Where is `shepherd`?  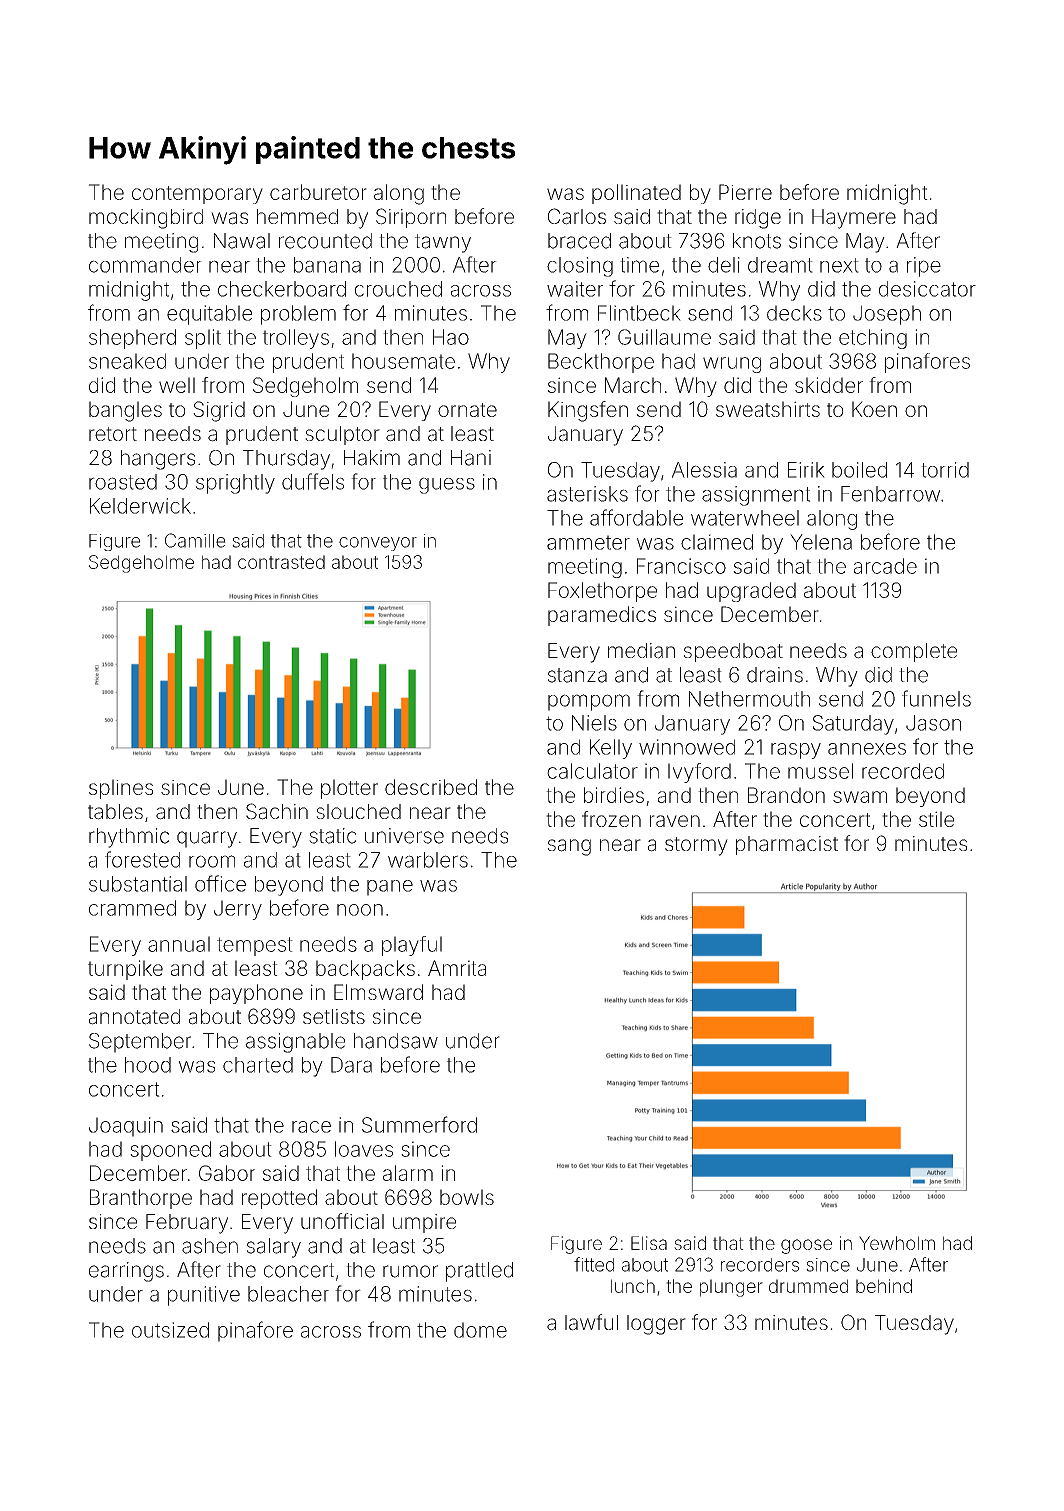
shepherd is located at coordinates (132, 339).
